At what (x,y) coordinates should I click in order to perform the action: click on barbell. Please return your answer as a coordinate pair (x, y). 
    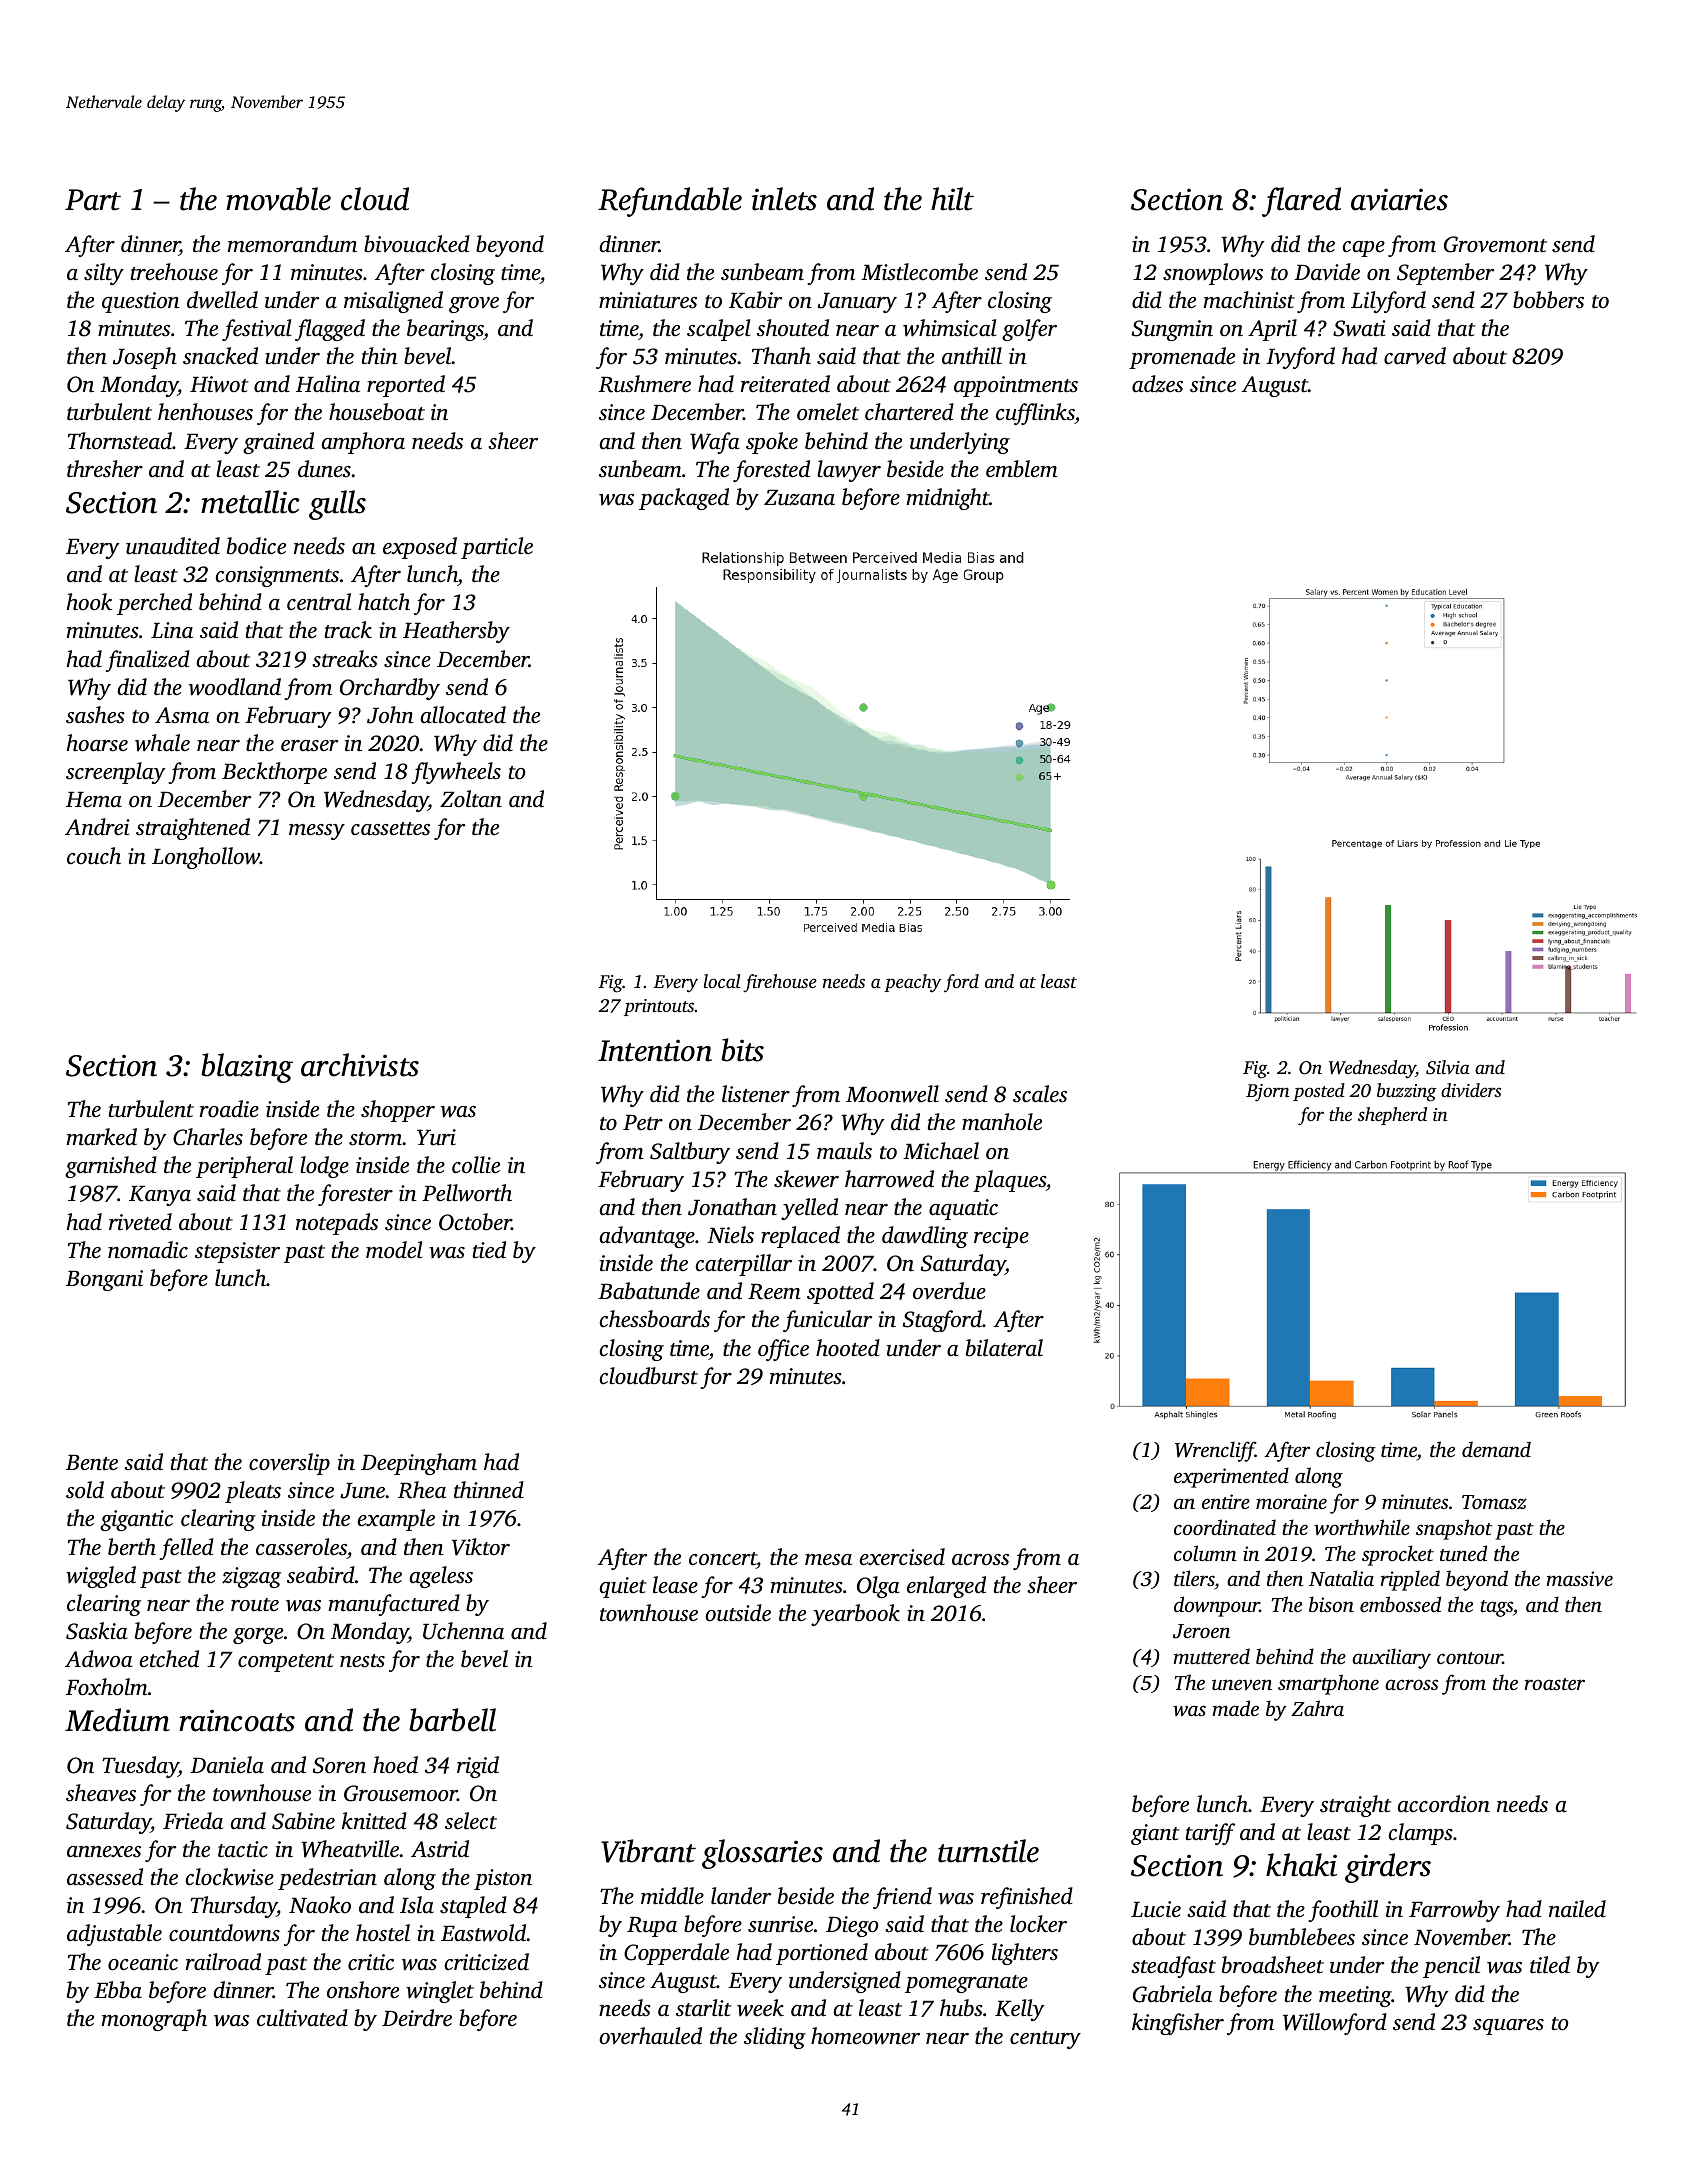
    Looking at the image, I should click on (452, 1720).
